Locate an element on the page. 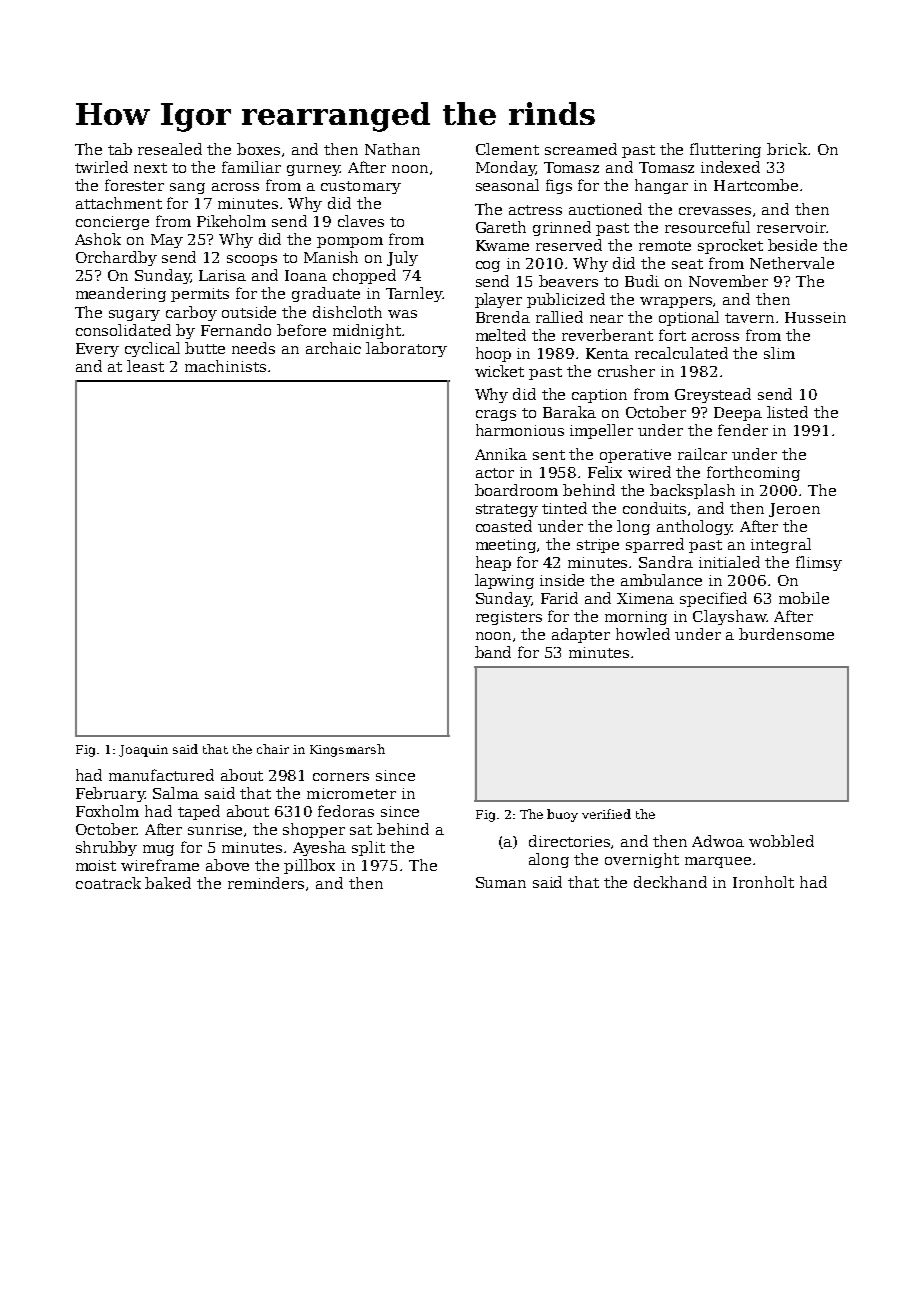 The image size is (924, 1308). baked is located at coordinates (168, 883).
